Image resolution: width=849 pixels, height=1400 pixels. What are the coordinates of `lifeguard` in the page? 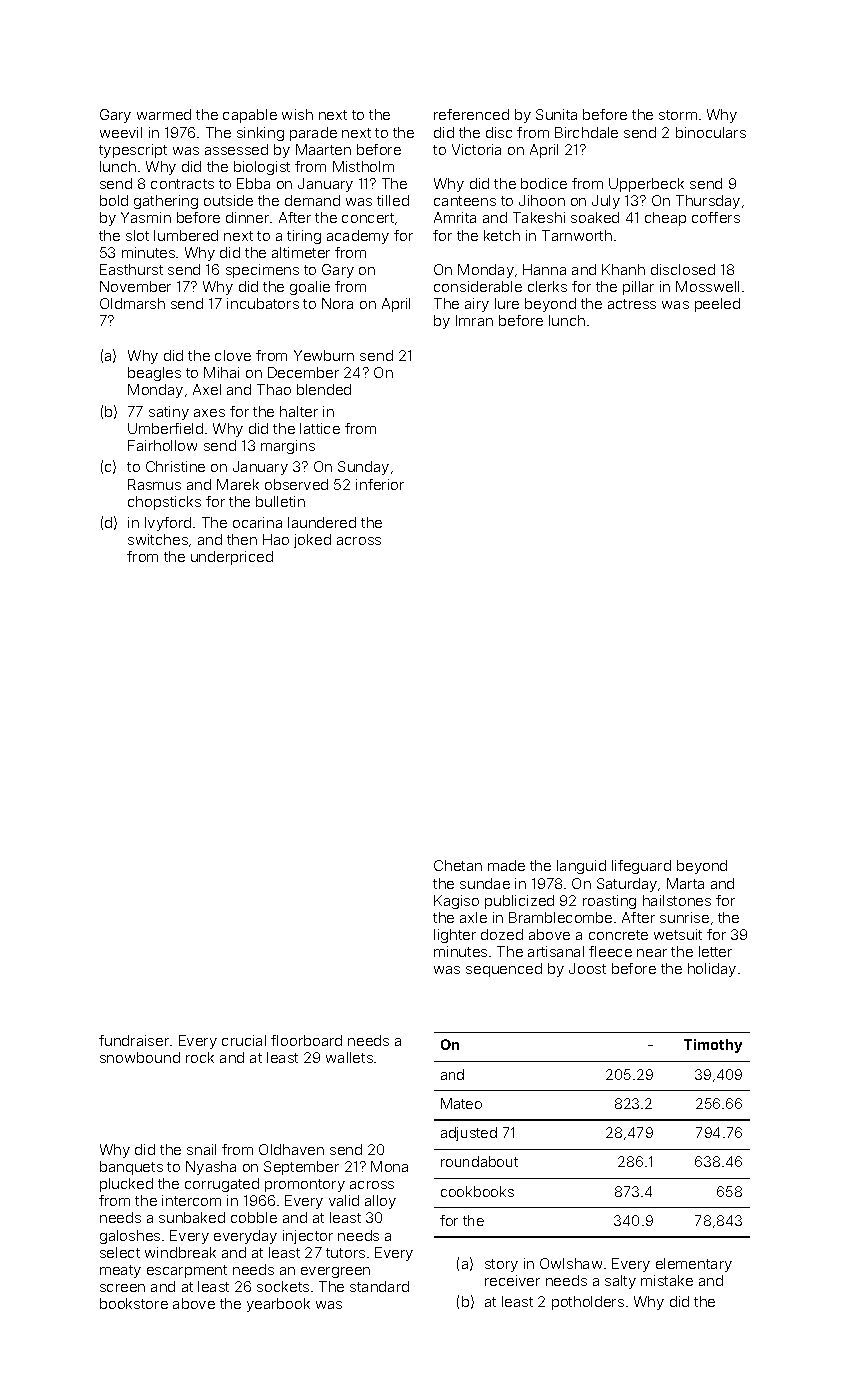 It's located at (641, 867).
